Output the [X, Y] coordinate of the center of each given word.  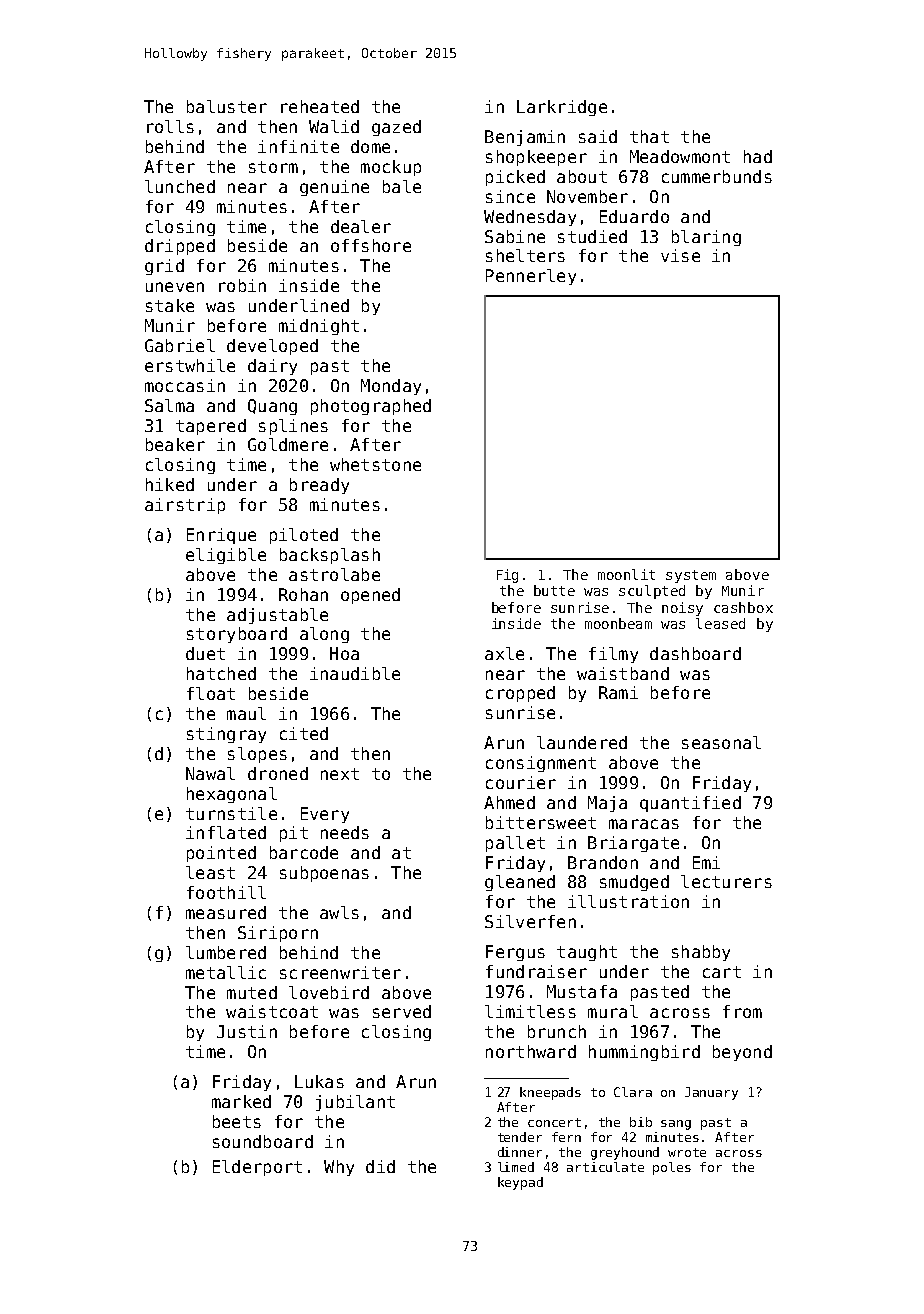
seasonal [721, 742]
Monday [391, 387]
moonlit [626, 574]
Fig [507, 576]
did [380, 1166]
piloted [304, 536]
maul [246, 713]
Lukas [319, 1081]
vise [680, 255]
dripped [180, 247]
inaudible [355, 673]
